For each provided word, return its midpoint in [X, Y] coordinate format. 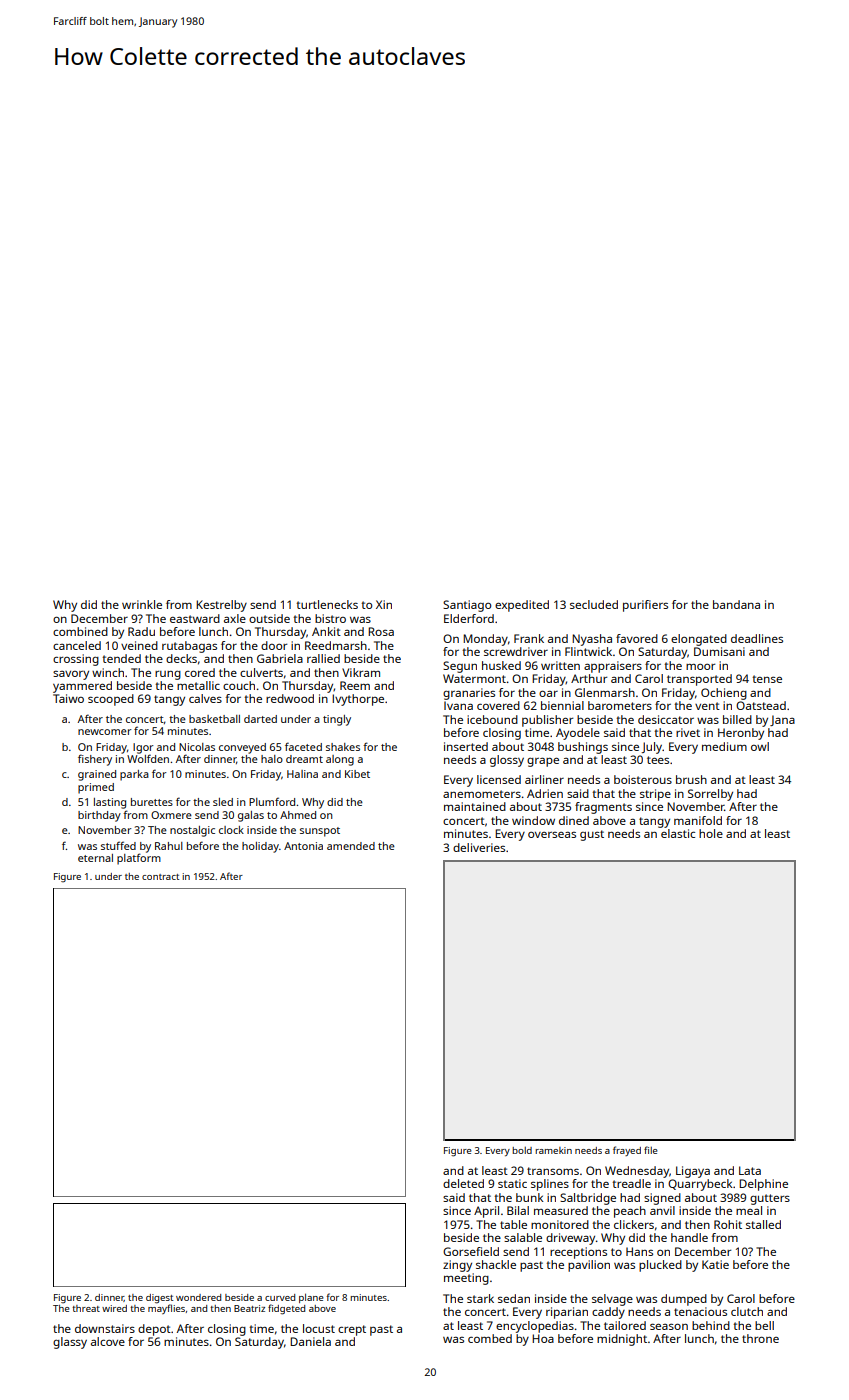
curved [280, 1297]
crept [352, 1330]
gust [592, 835]
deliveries [479, 847]
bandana [736, 604]
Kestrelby [221, 606]
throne [760, 1338]
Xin [384, 604]
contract [160, 877]
